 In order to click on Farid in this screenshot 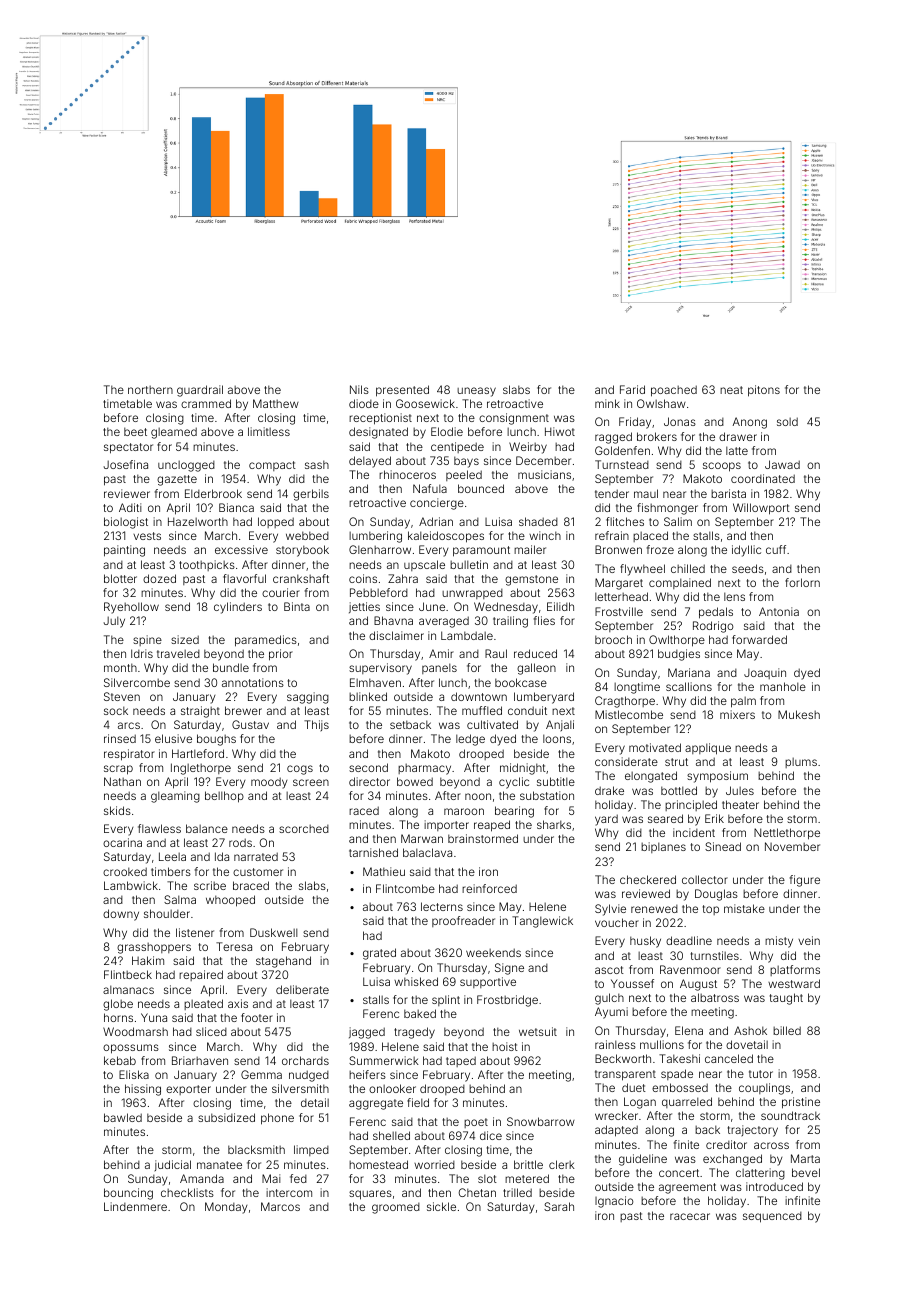, I will do `click(632, 389)`.
